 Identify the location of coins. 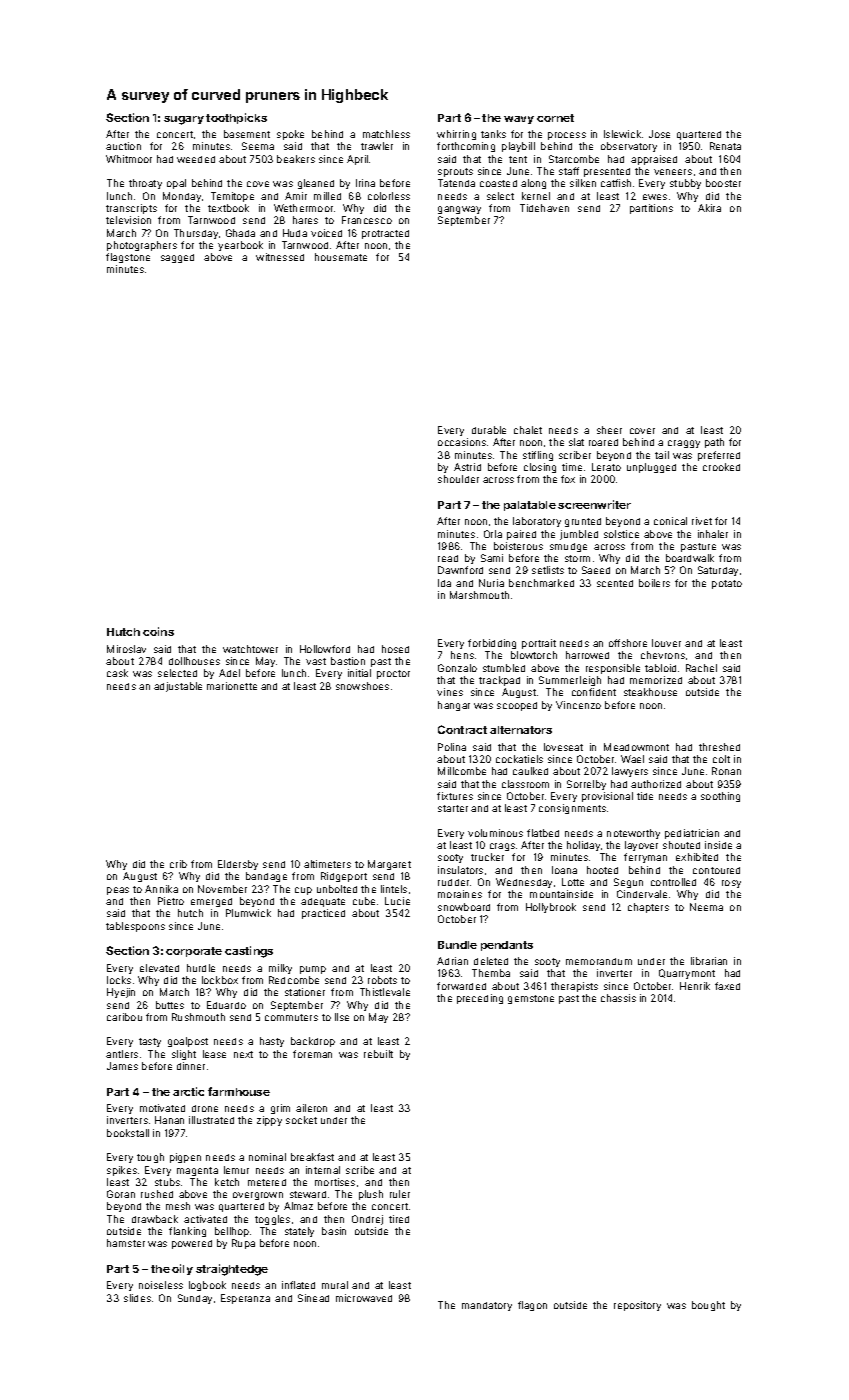
(158, 631).
